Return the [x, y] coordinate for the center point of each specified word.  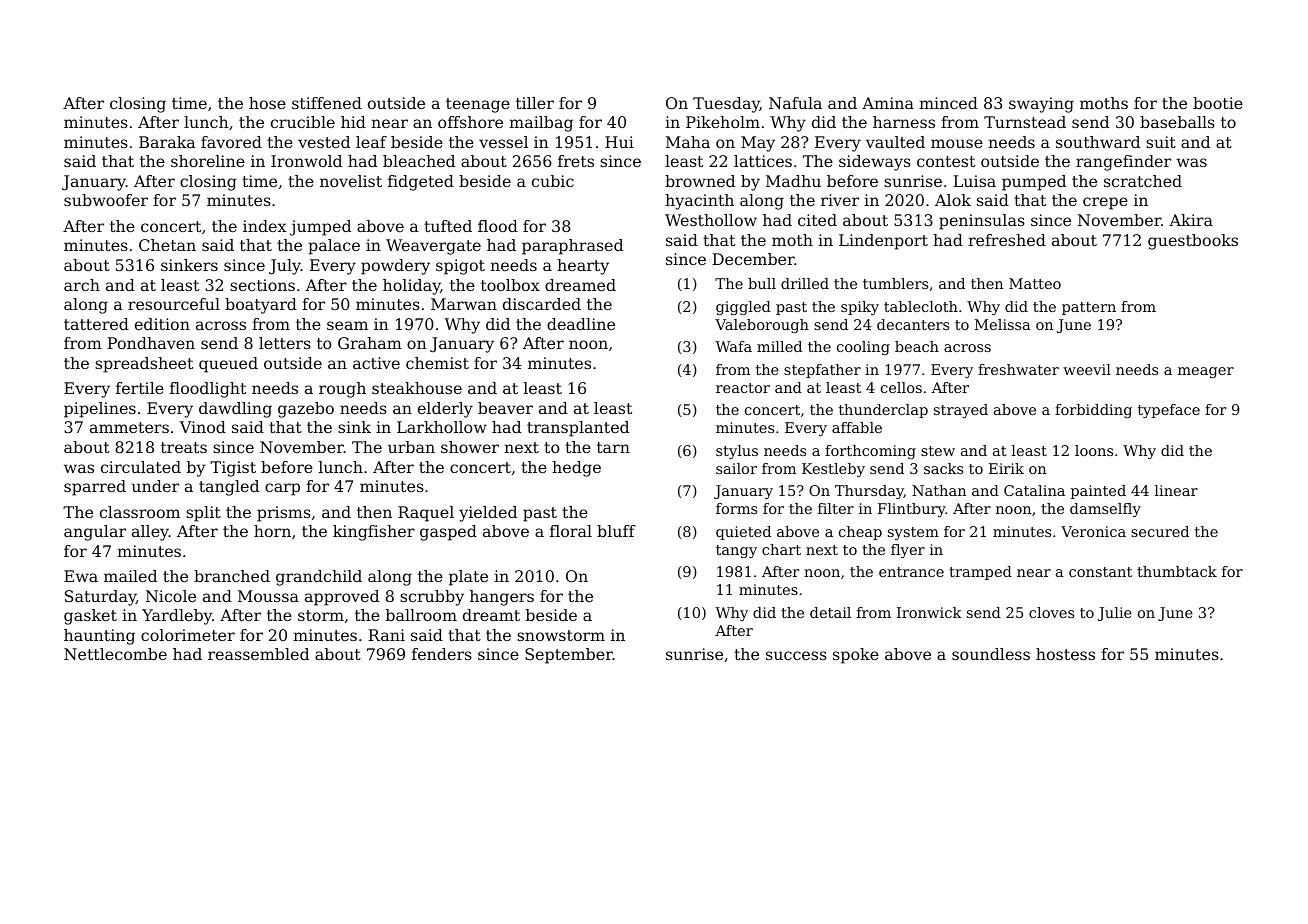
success [796, 655]
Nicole [171, 596]
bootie [1218, 103]
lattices [763, 161]
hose [267, 103]
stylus [737, 452]
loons [1094, 450]
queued [228, 365]
